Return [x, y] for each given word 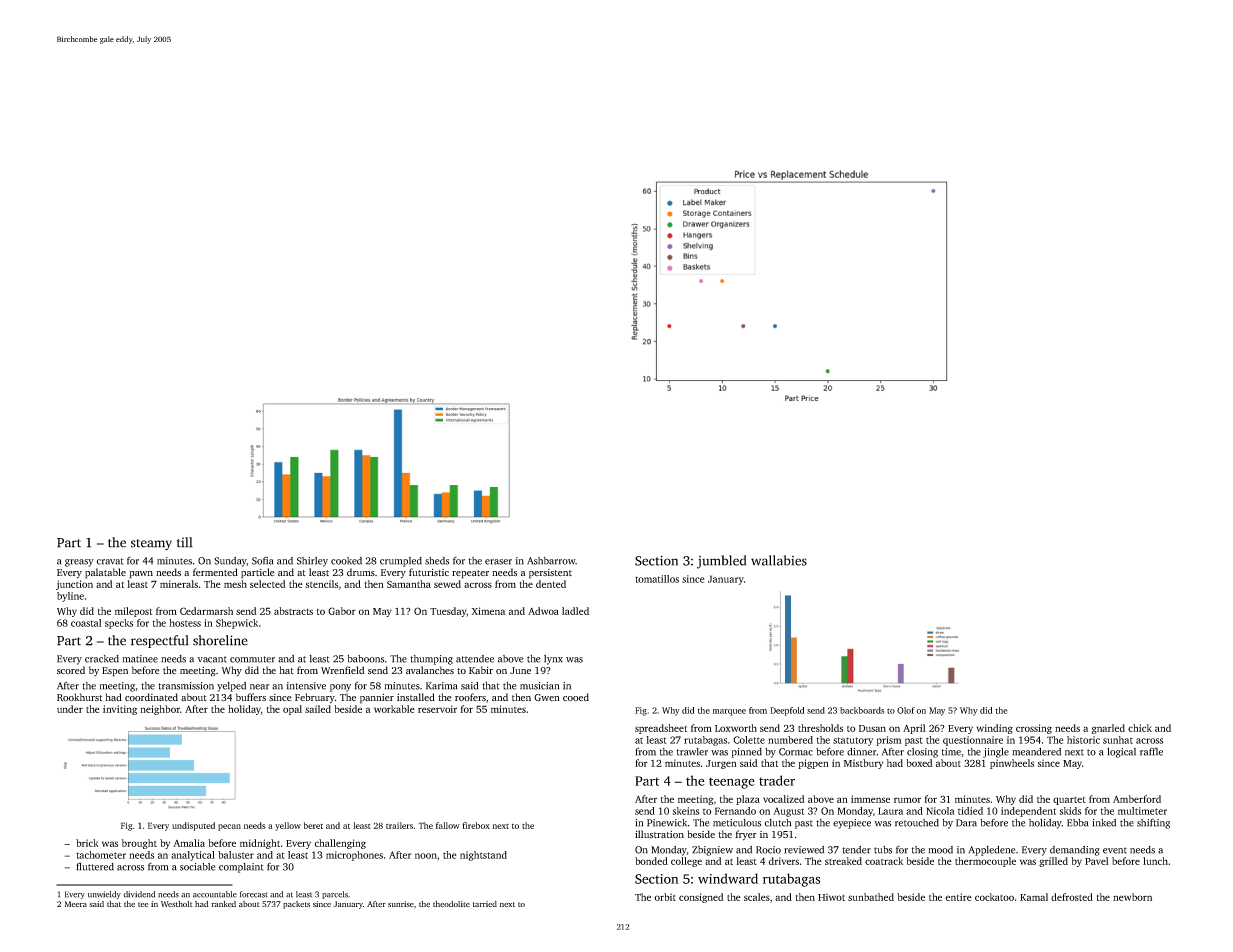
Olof [906, 710]
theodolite [451, 904]
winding [995, 729]
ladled [575, 611]
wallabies [779, 560]
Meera [75, 904]
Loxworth [736, 728]
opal [292, 710]
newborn [1132, 897]
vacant [212, 659]
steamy [151, 545]
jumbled [721, 562]
